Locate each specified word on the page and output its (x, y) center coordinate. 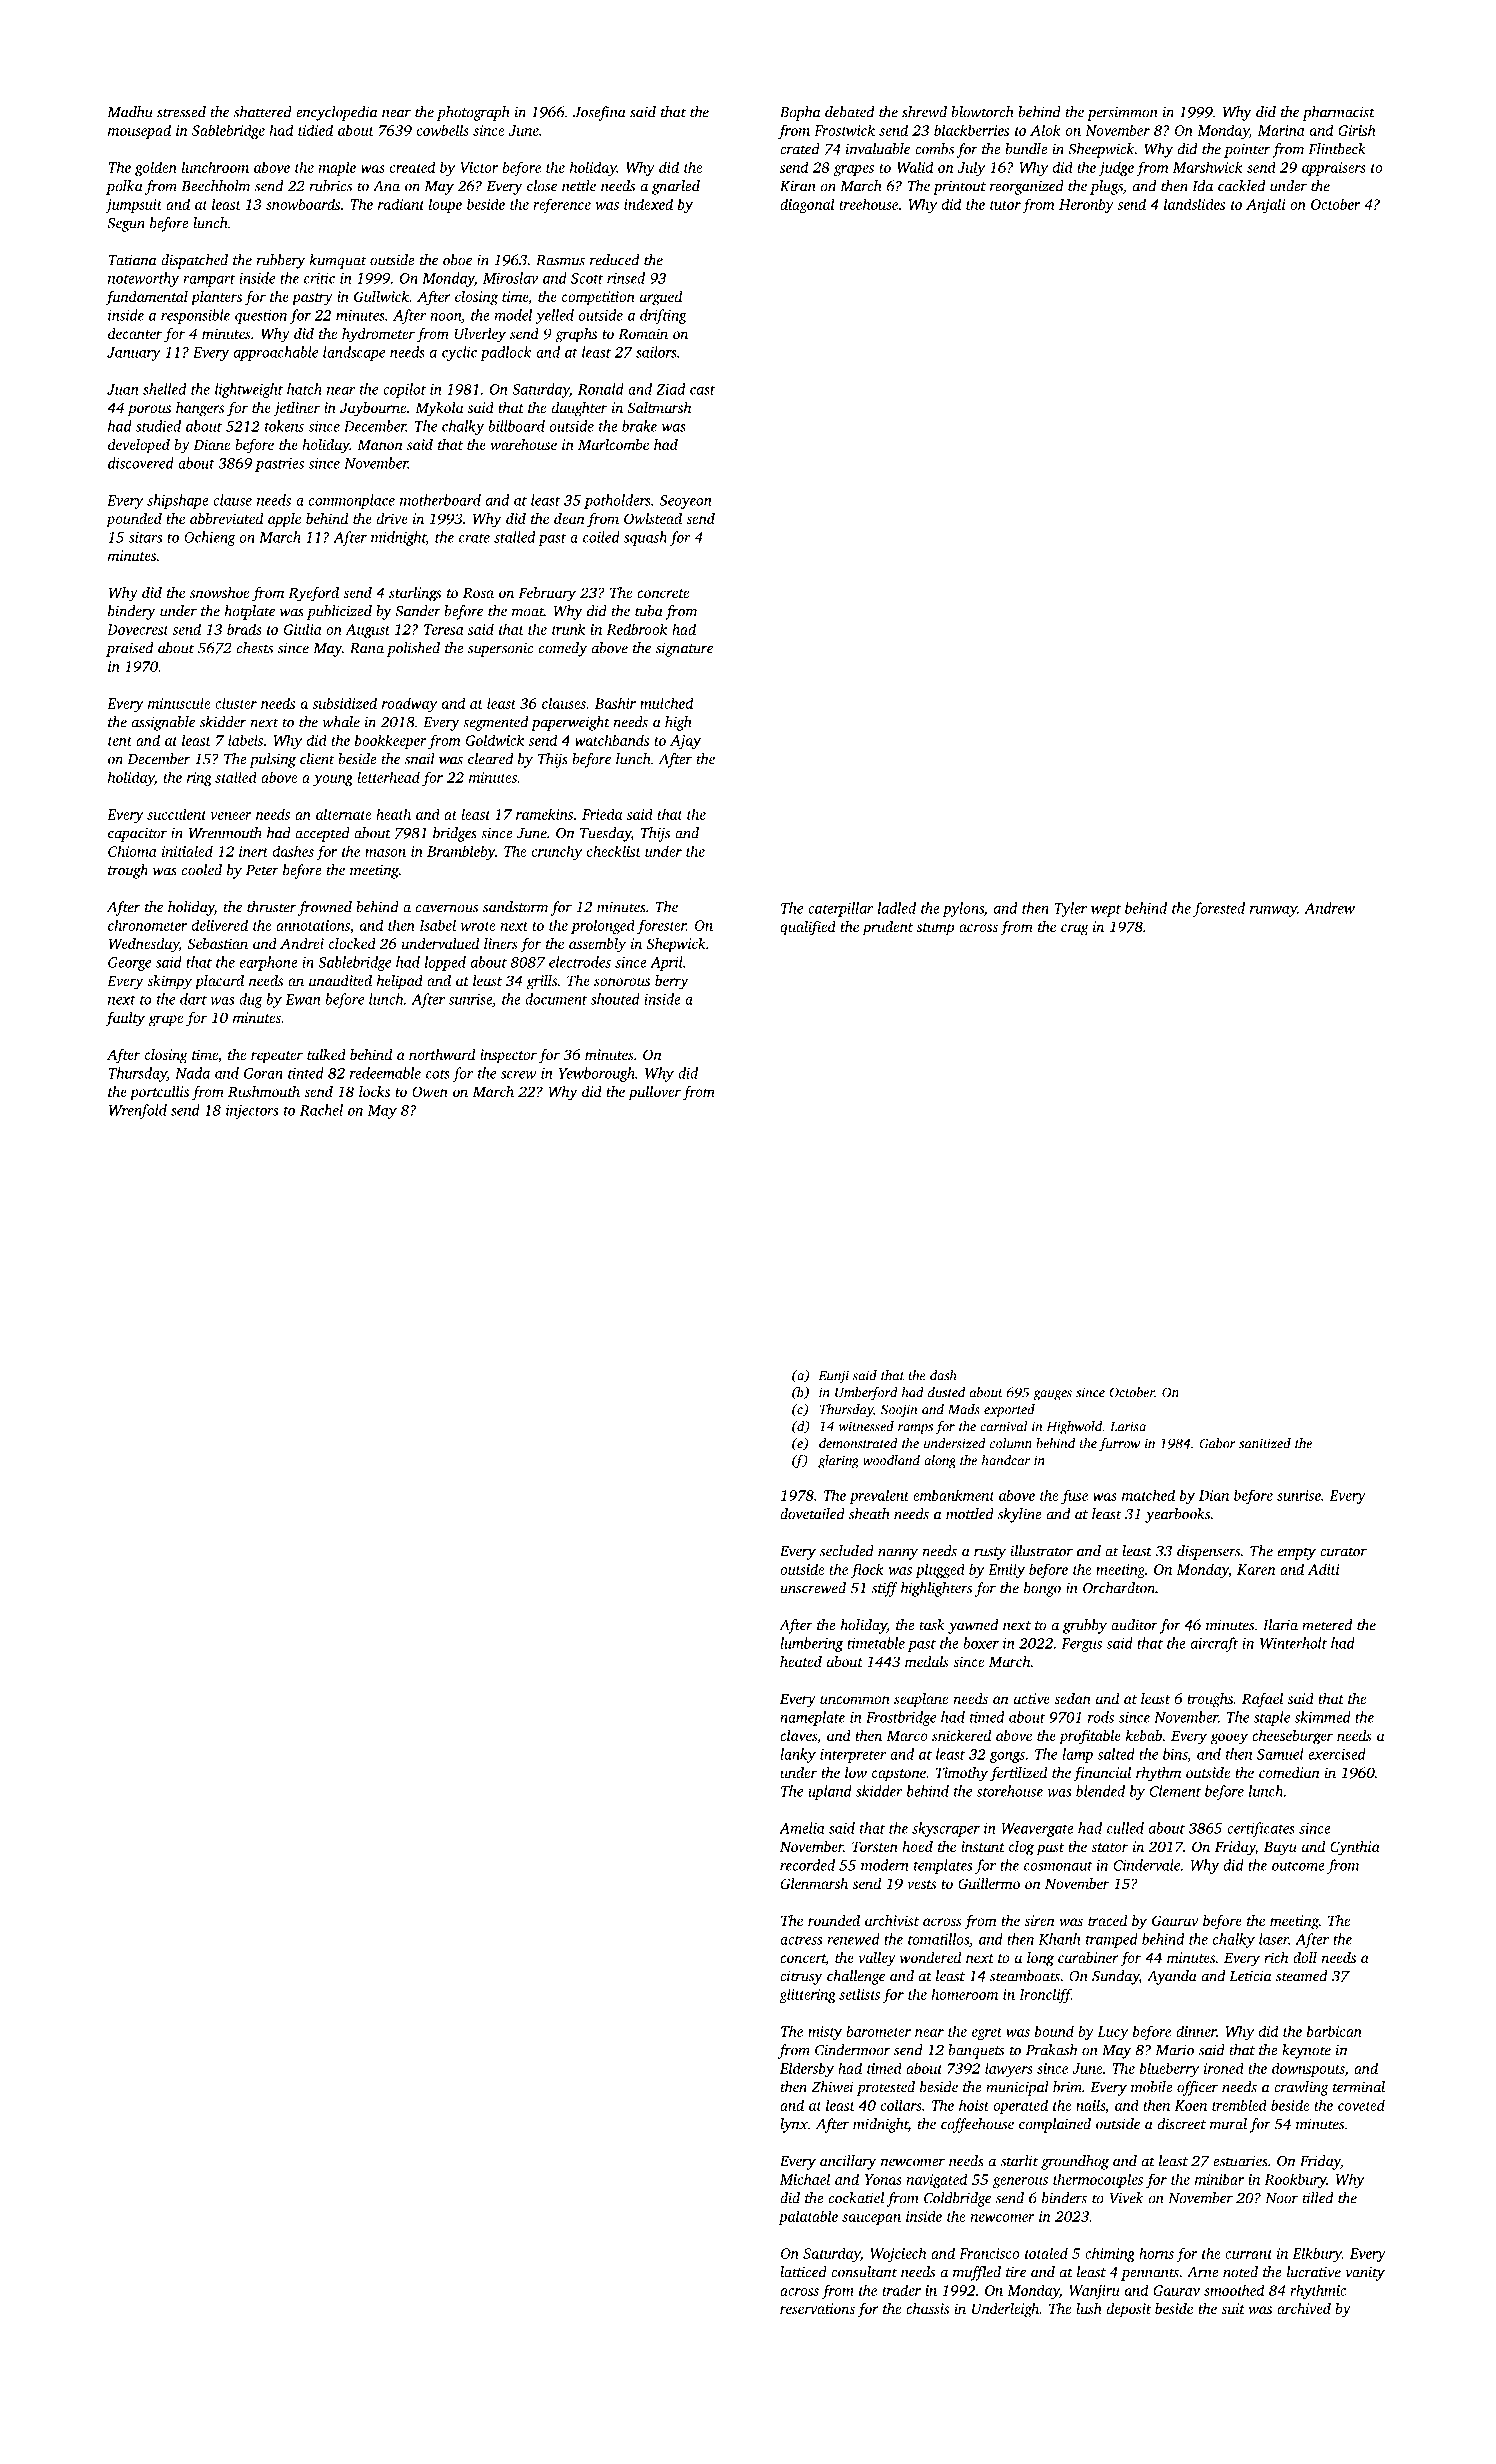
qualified (808, 928)
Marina (1281, 130)
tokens (284, 426)
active (1032, 1698)
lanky (798, 1755)
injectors (252, 1112)
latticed (803, 2272)
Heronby (1086, 205)
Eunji (834, 1377)
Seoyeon (686, 502)
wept (1106, 910)
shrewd (924, 112)
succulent (176, 814)
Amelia (802, 1828)
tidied (315, 130)
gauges (1052, 1395)
